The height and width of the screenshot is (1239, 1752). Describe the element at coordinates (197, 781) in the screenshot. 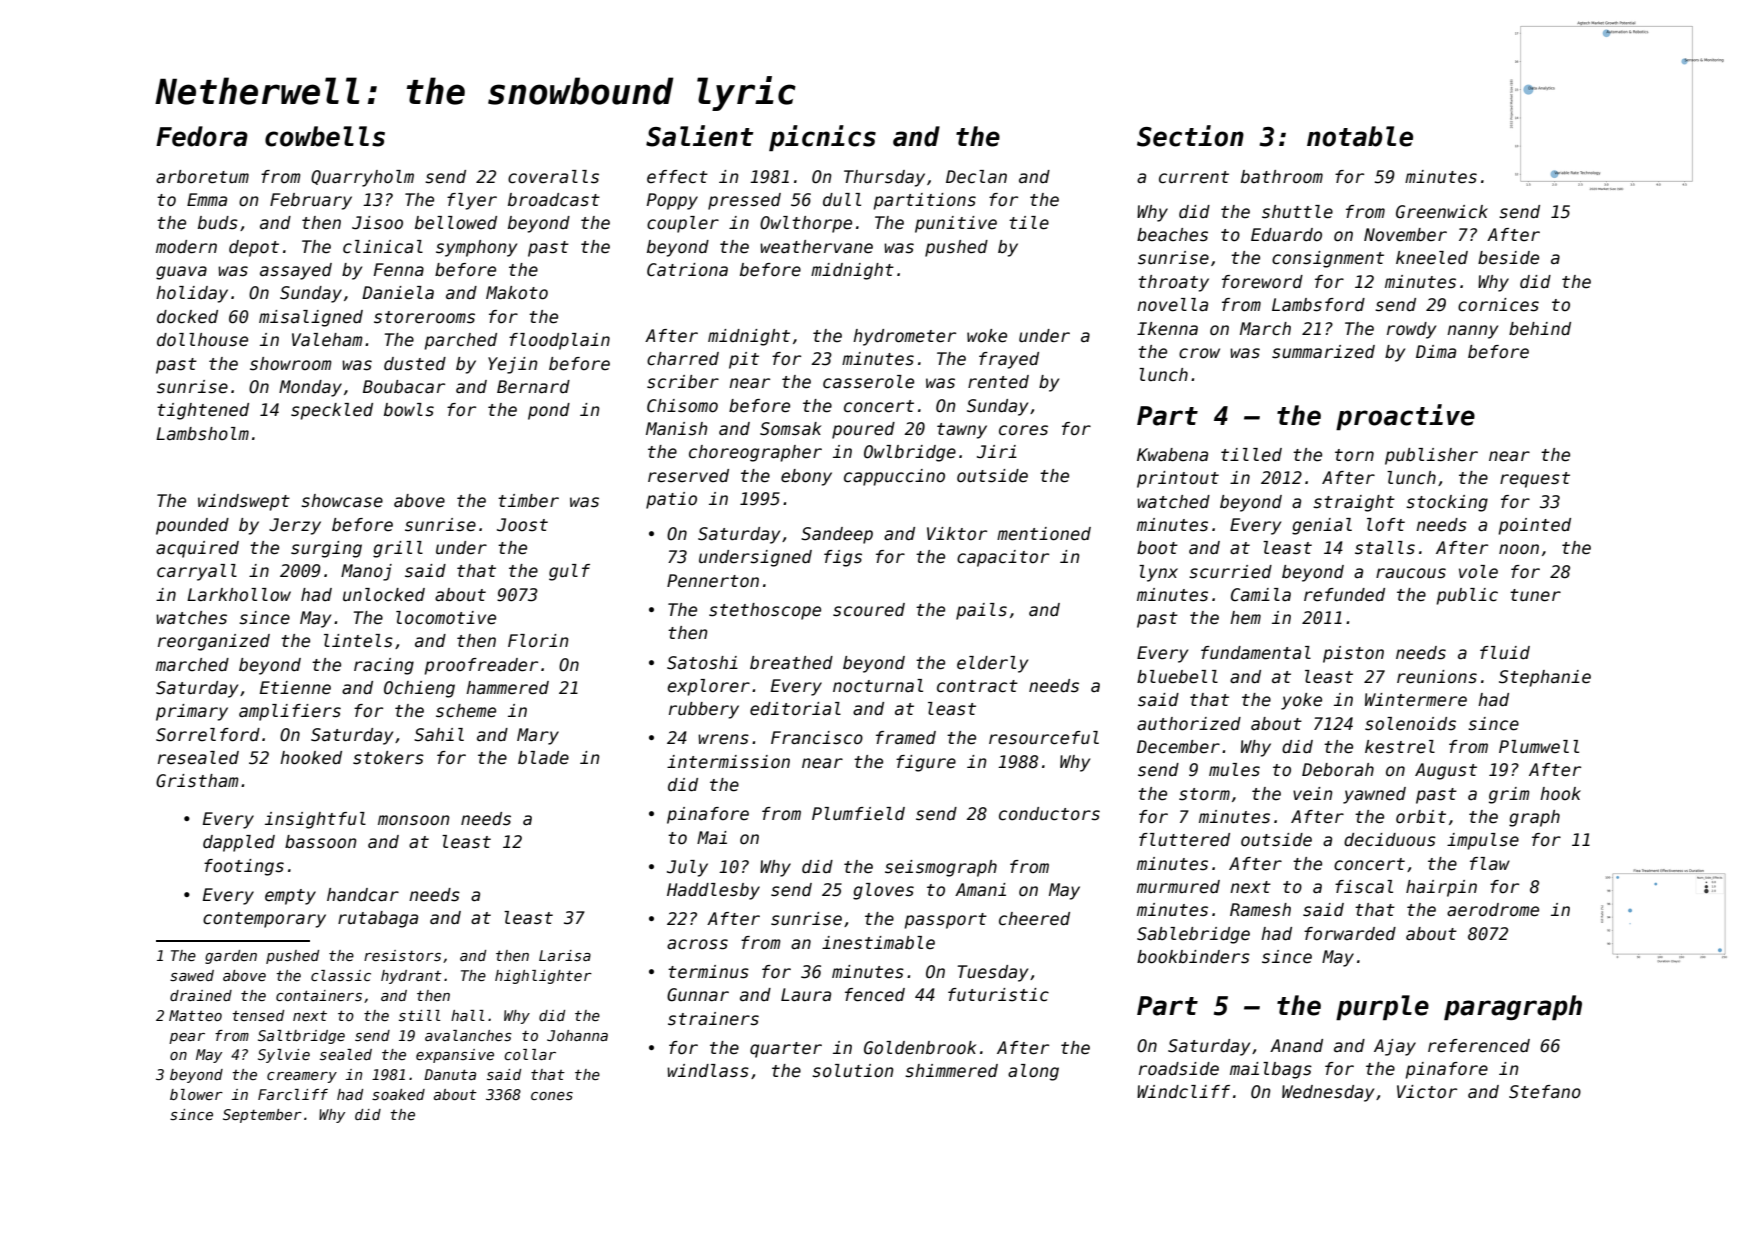

I see `Gristham` at that location.
